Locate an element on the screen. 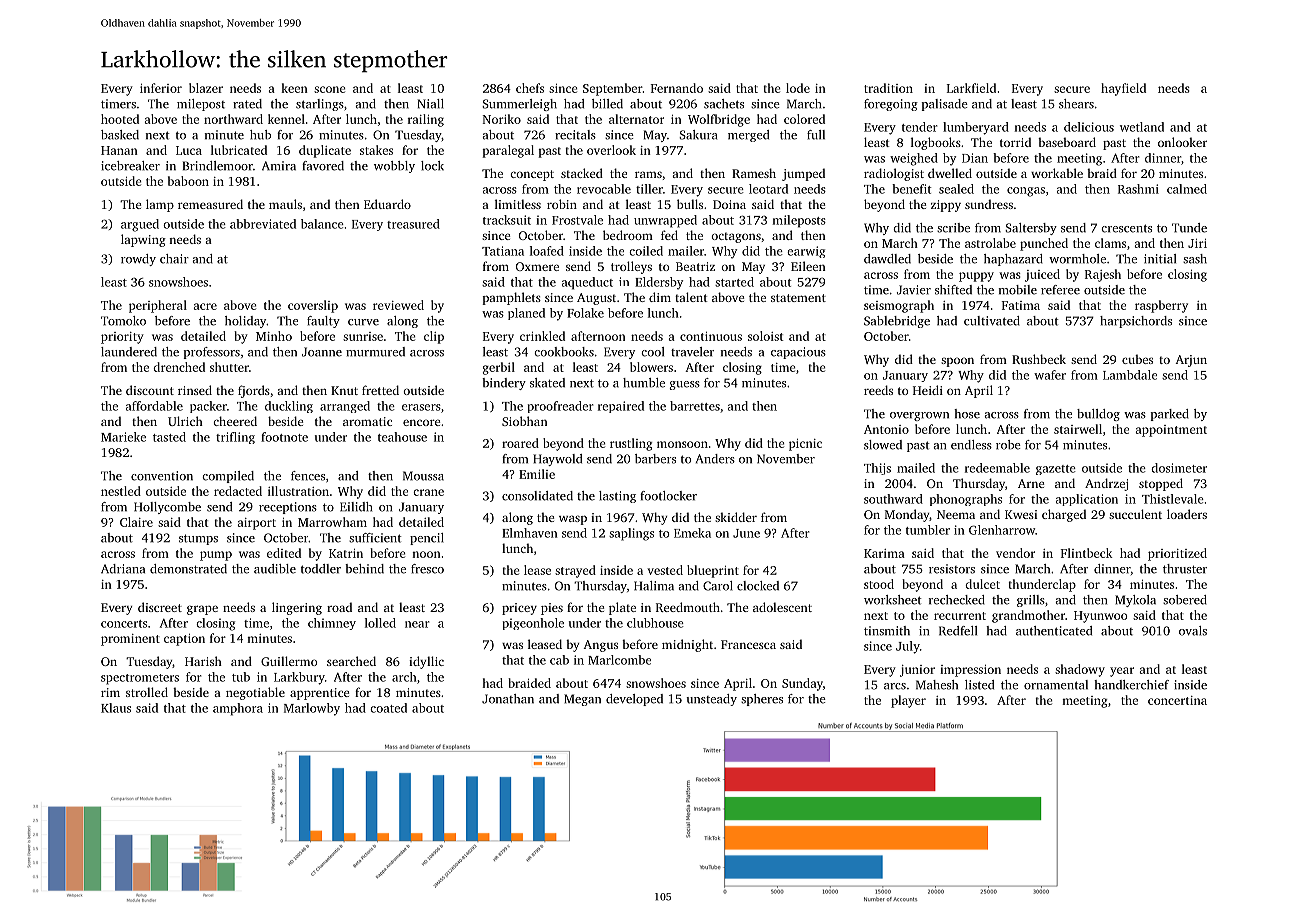 The height and width of the screenshot is (924, 1308). rowdy is located at coordinates (138, 260).
